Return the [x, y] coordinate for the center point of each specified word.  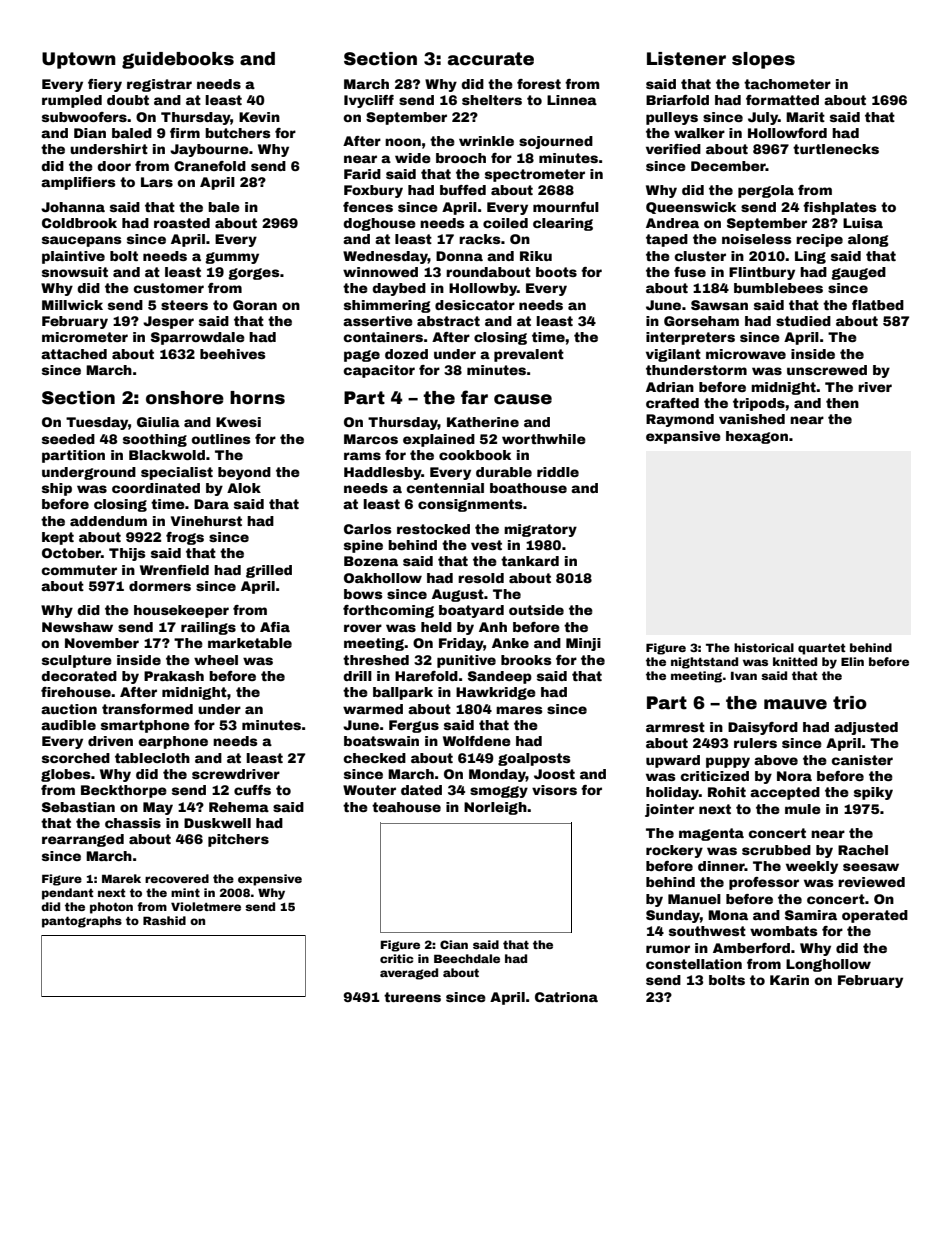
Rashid [164, 920]
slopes [763, 60]
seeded [68, 439]
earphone [173, 742]
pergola [766, 191]
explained [439, 440]
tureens [412, 997]
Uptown [79, 60]
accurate [491, 59]
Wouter [369, 790]
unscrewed [827, 370]
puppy [728, 762]
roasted [182, 223]
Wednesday [385, 257]
